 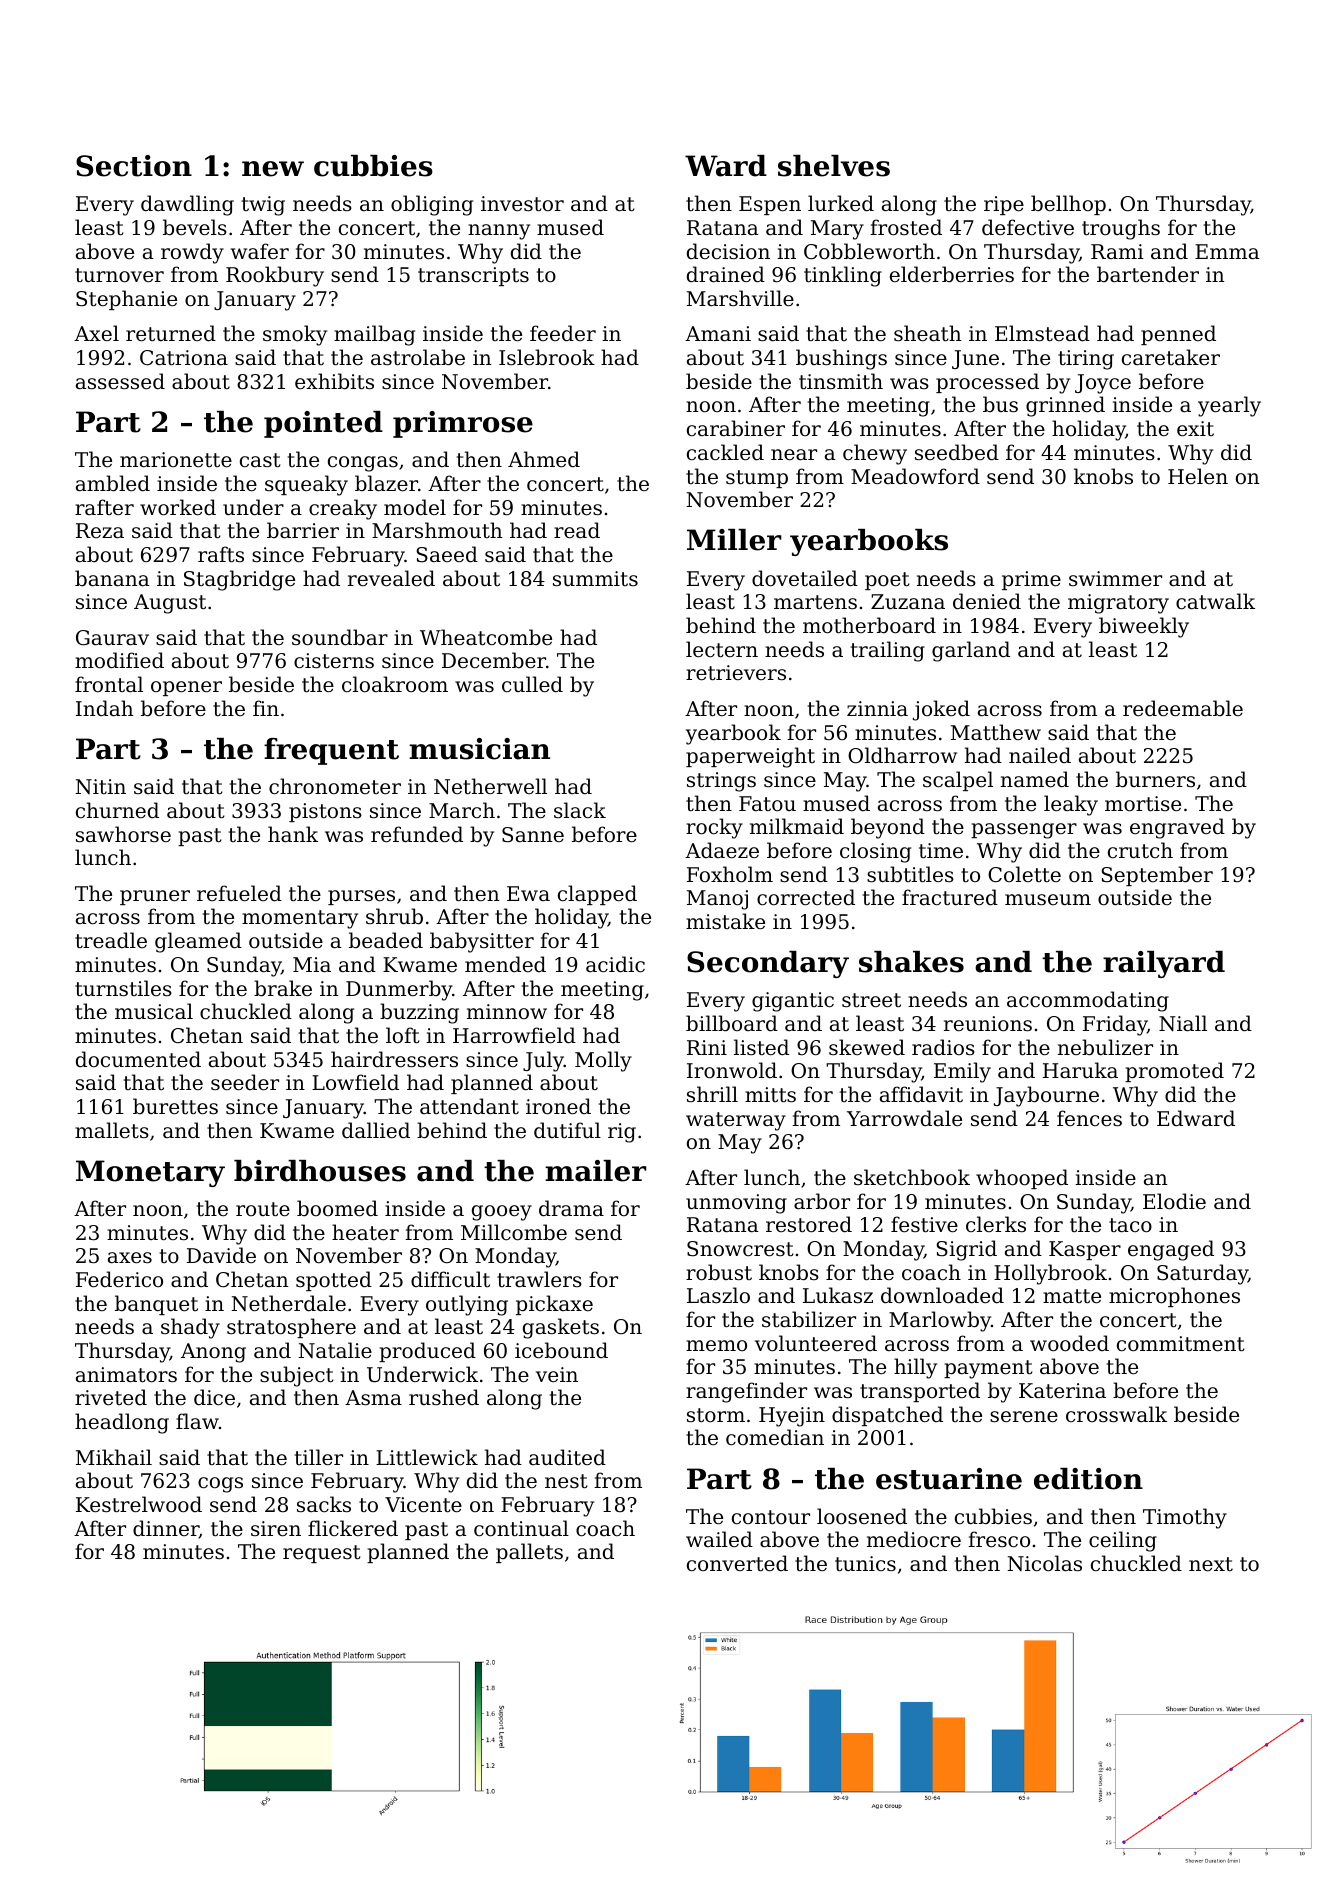 What do you see at coordinates (767, 804) in the page?
I see `Fatou` at bounding box center [767, 804].
